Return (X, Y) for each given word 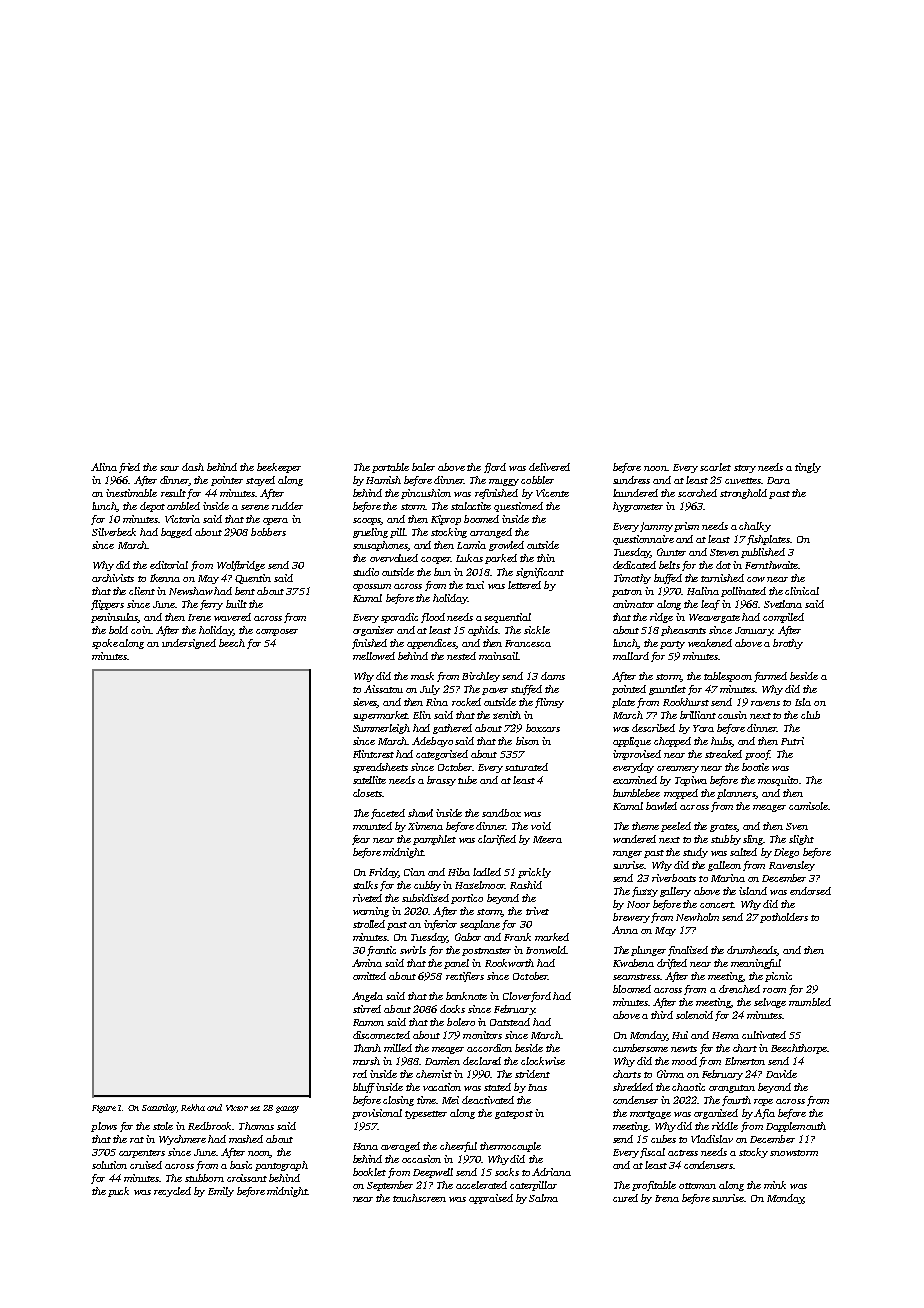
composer (277, 632)
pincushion (426, 494)
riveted (367, 898)
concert (717, 905)
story (745, 469)
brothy (788, 644)
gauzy (287, 1109)
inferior (440, 925)
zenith (507, 715)
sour (169, 468)
